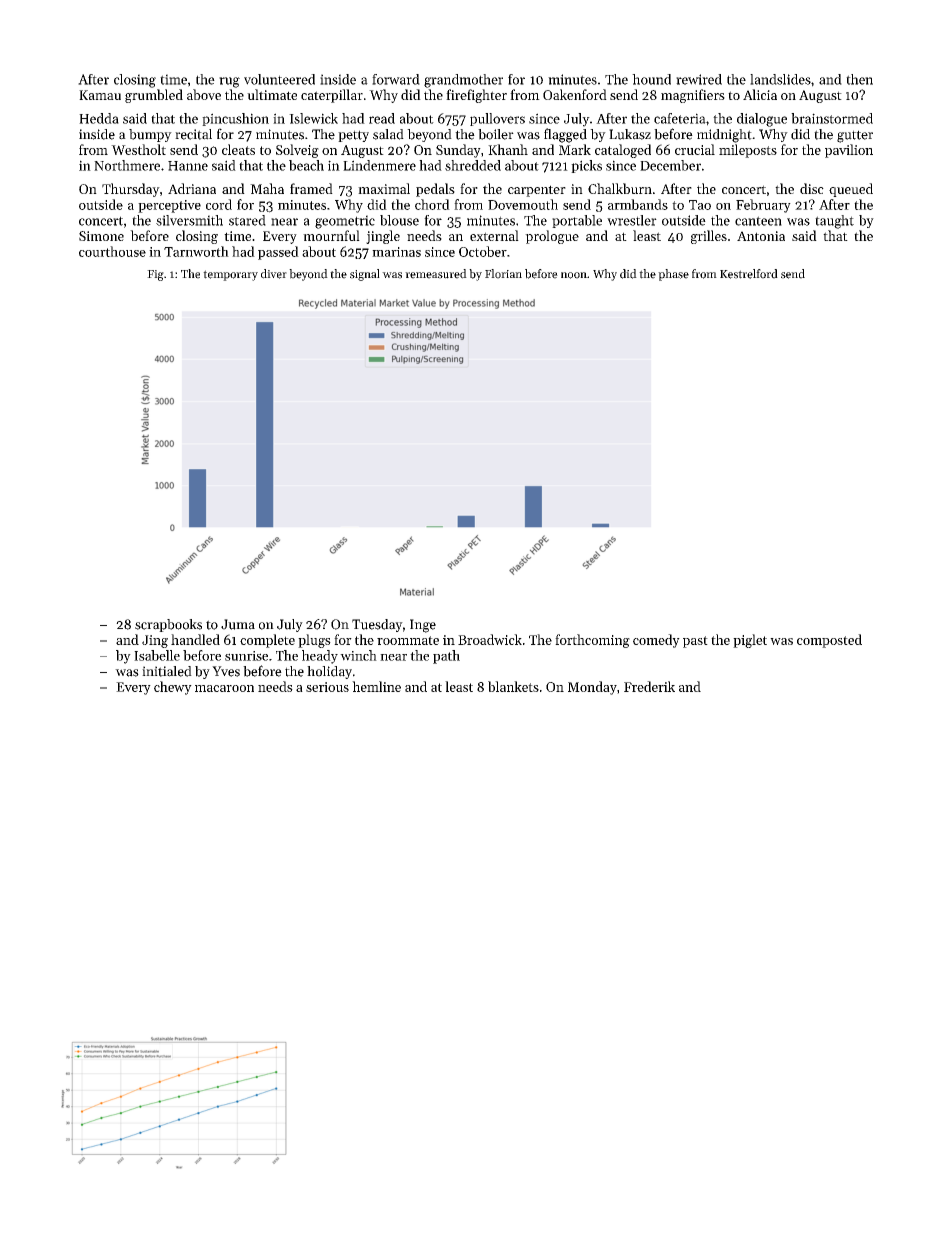  Describe the element at coordinates (193, 134) in the page. I see `recital` at that location.
